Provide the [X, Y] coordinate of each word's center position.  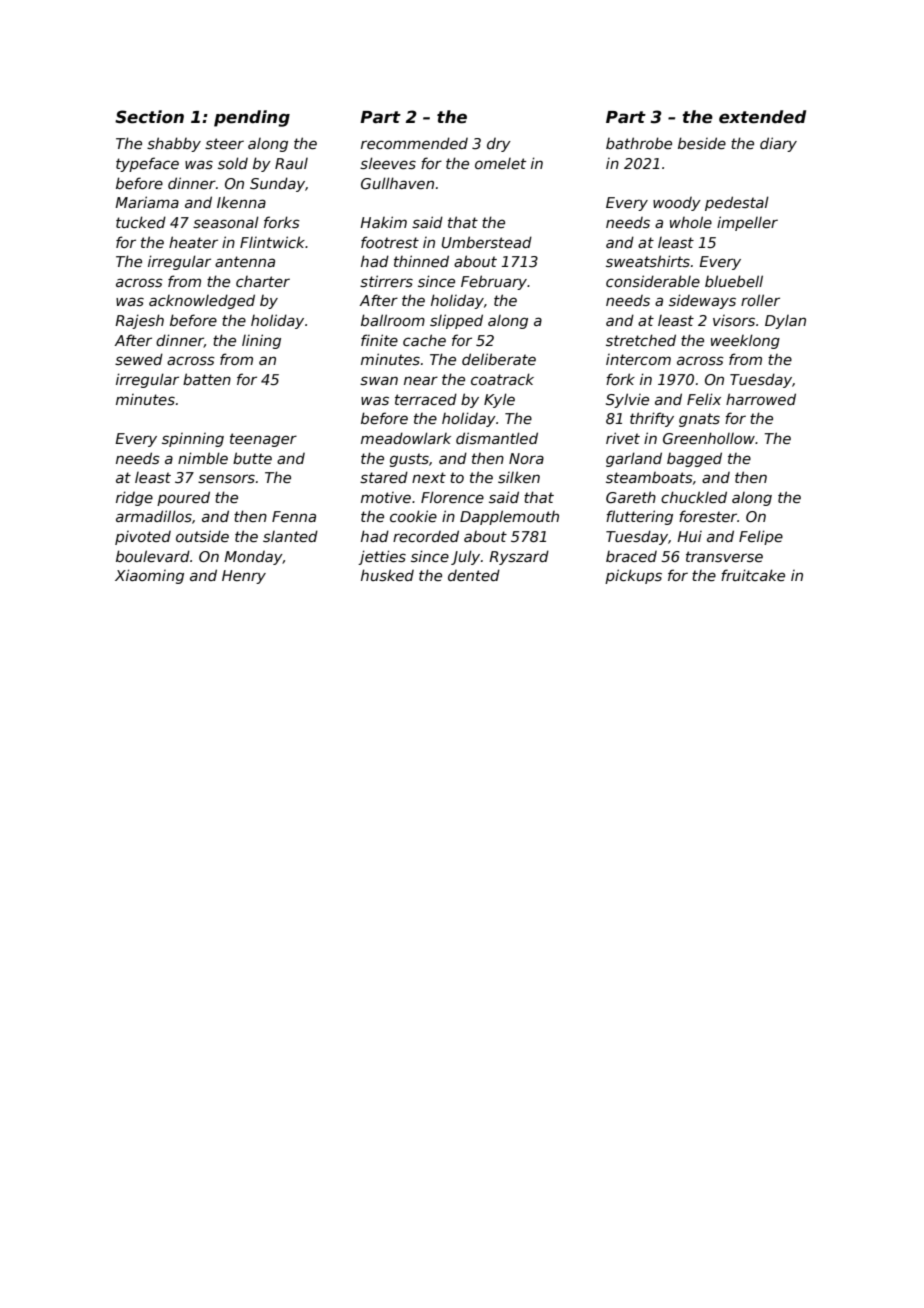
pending [252, 118]
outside [202, 536]
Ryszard [519, 557]
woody [677, 204]
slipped [456, 321]
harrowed [761, 399]
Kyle [499, 400]
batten [207, 379]
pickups [633, 576]
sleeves [388, 163]
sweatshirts [648, 261]
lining [261, 341]
